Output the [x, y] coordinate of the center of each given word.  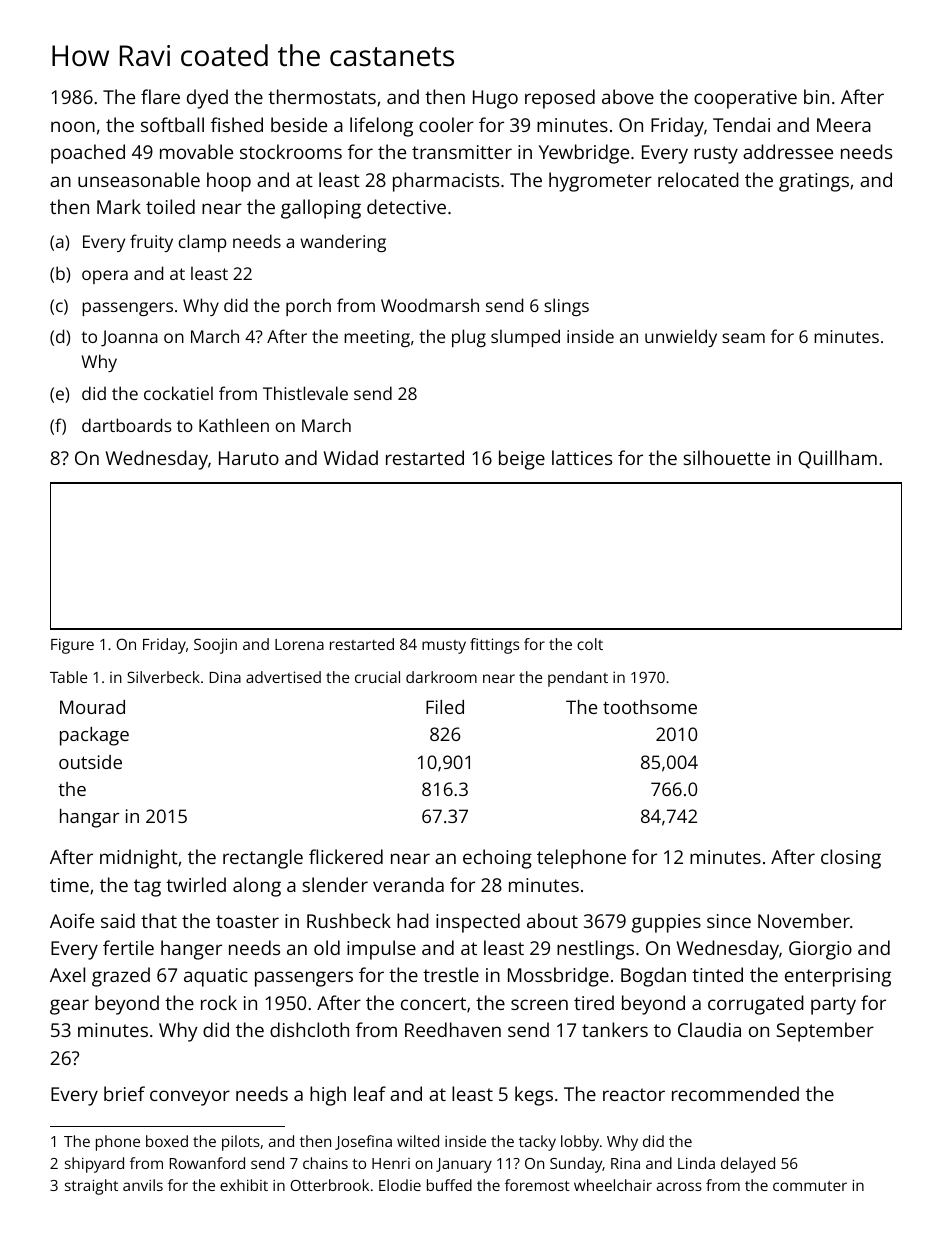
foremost [537, 1185]
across [679, 1186]
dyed [207, 99]
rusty [716, 155]
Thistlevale [305, 393]
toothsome [650, 707]
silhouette [727, 457]
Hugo [495, 99]
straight [91, 1187]
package [94, 736]
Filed [445, 707]
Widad [351, 457]
